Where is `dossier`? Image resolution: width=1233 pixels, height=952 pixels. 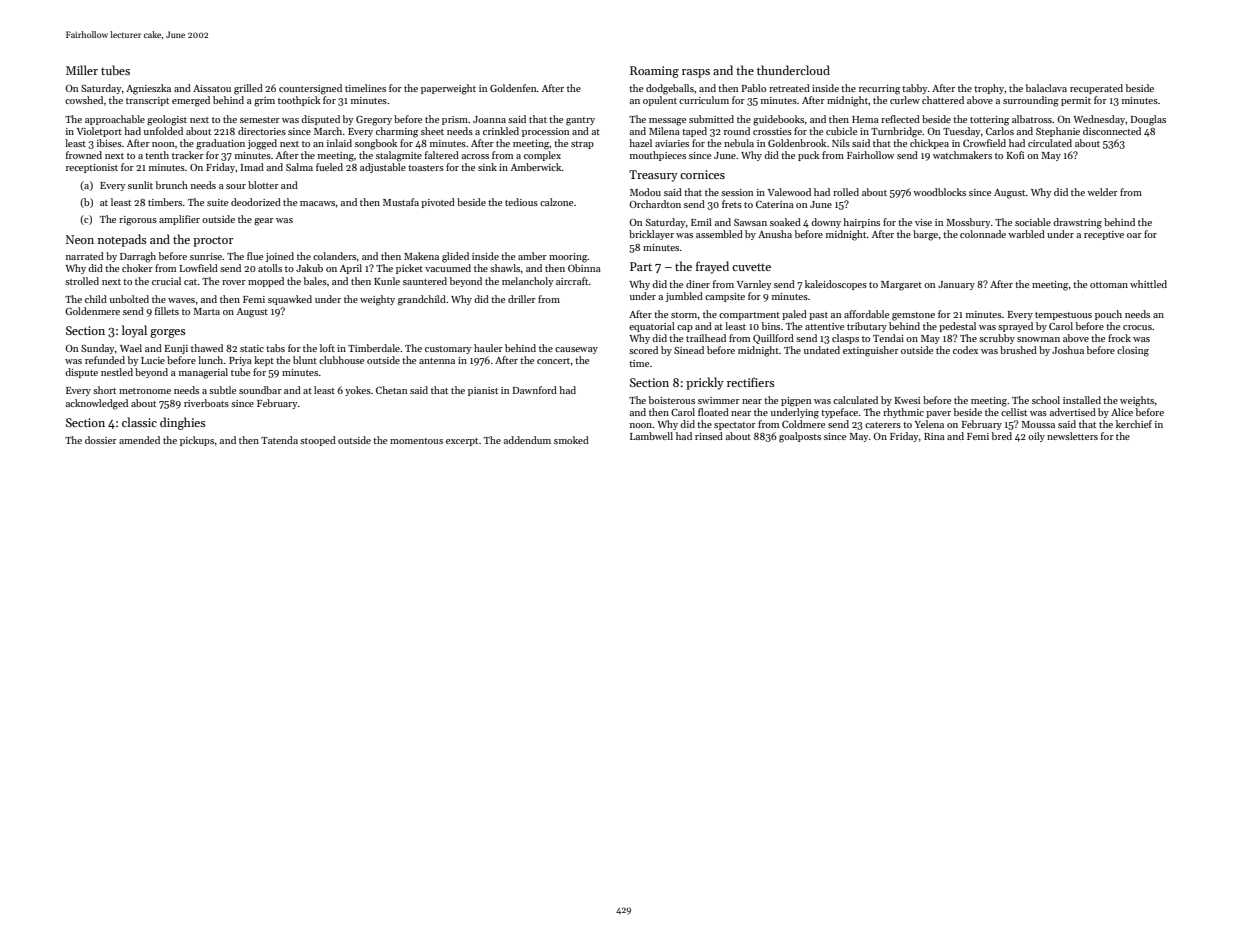 dossier is located at coordinates (101, 440).
